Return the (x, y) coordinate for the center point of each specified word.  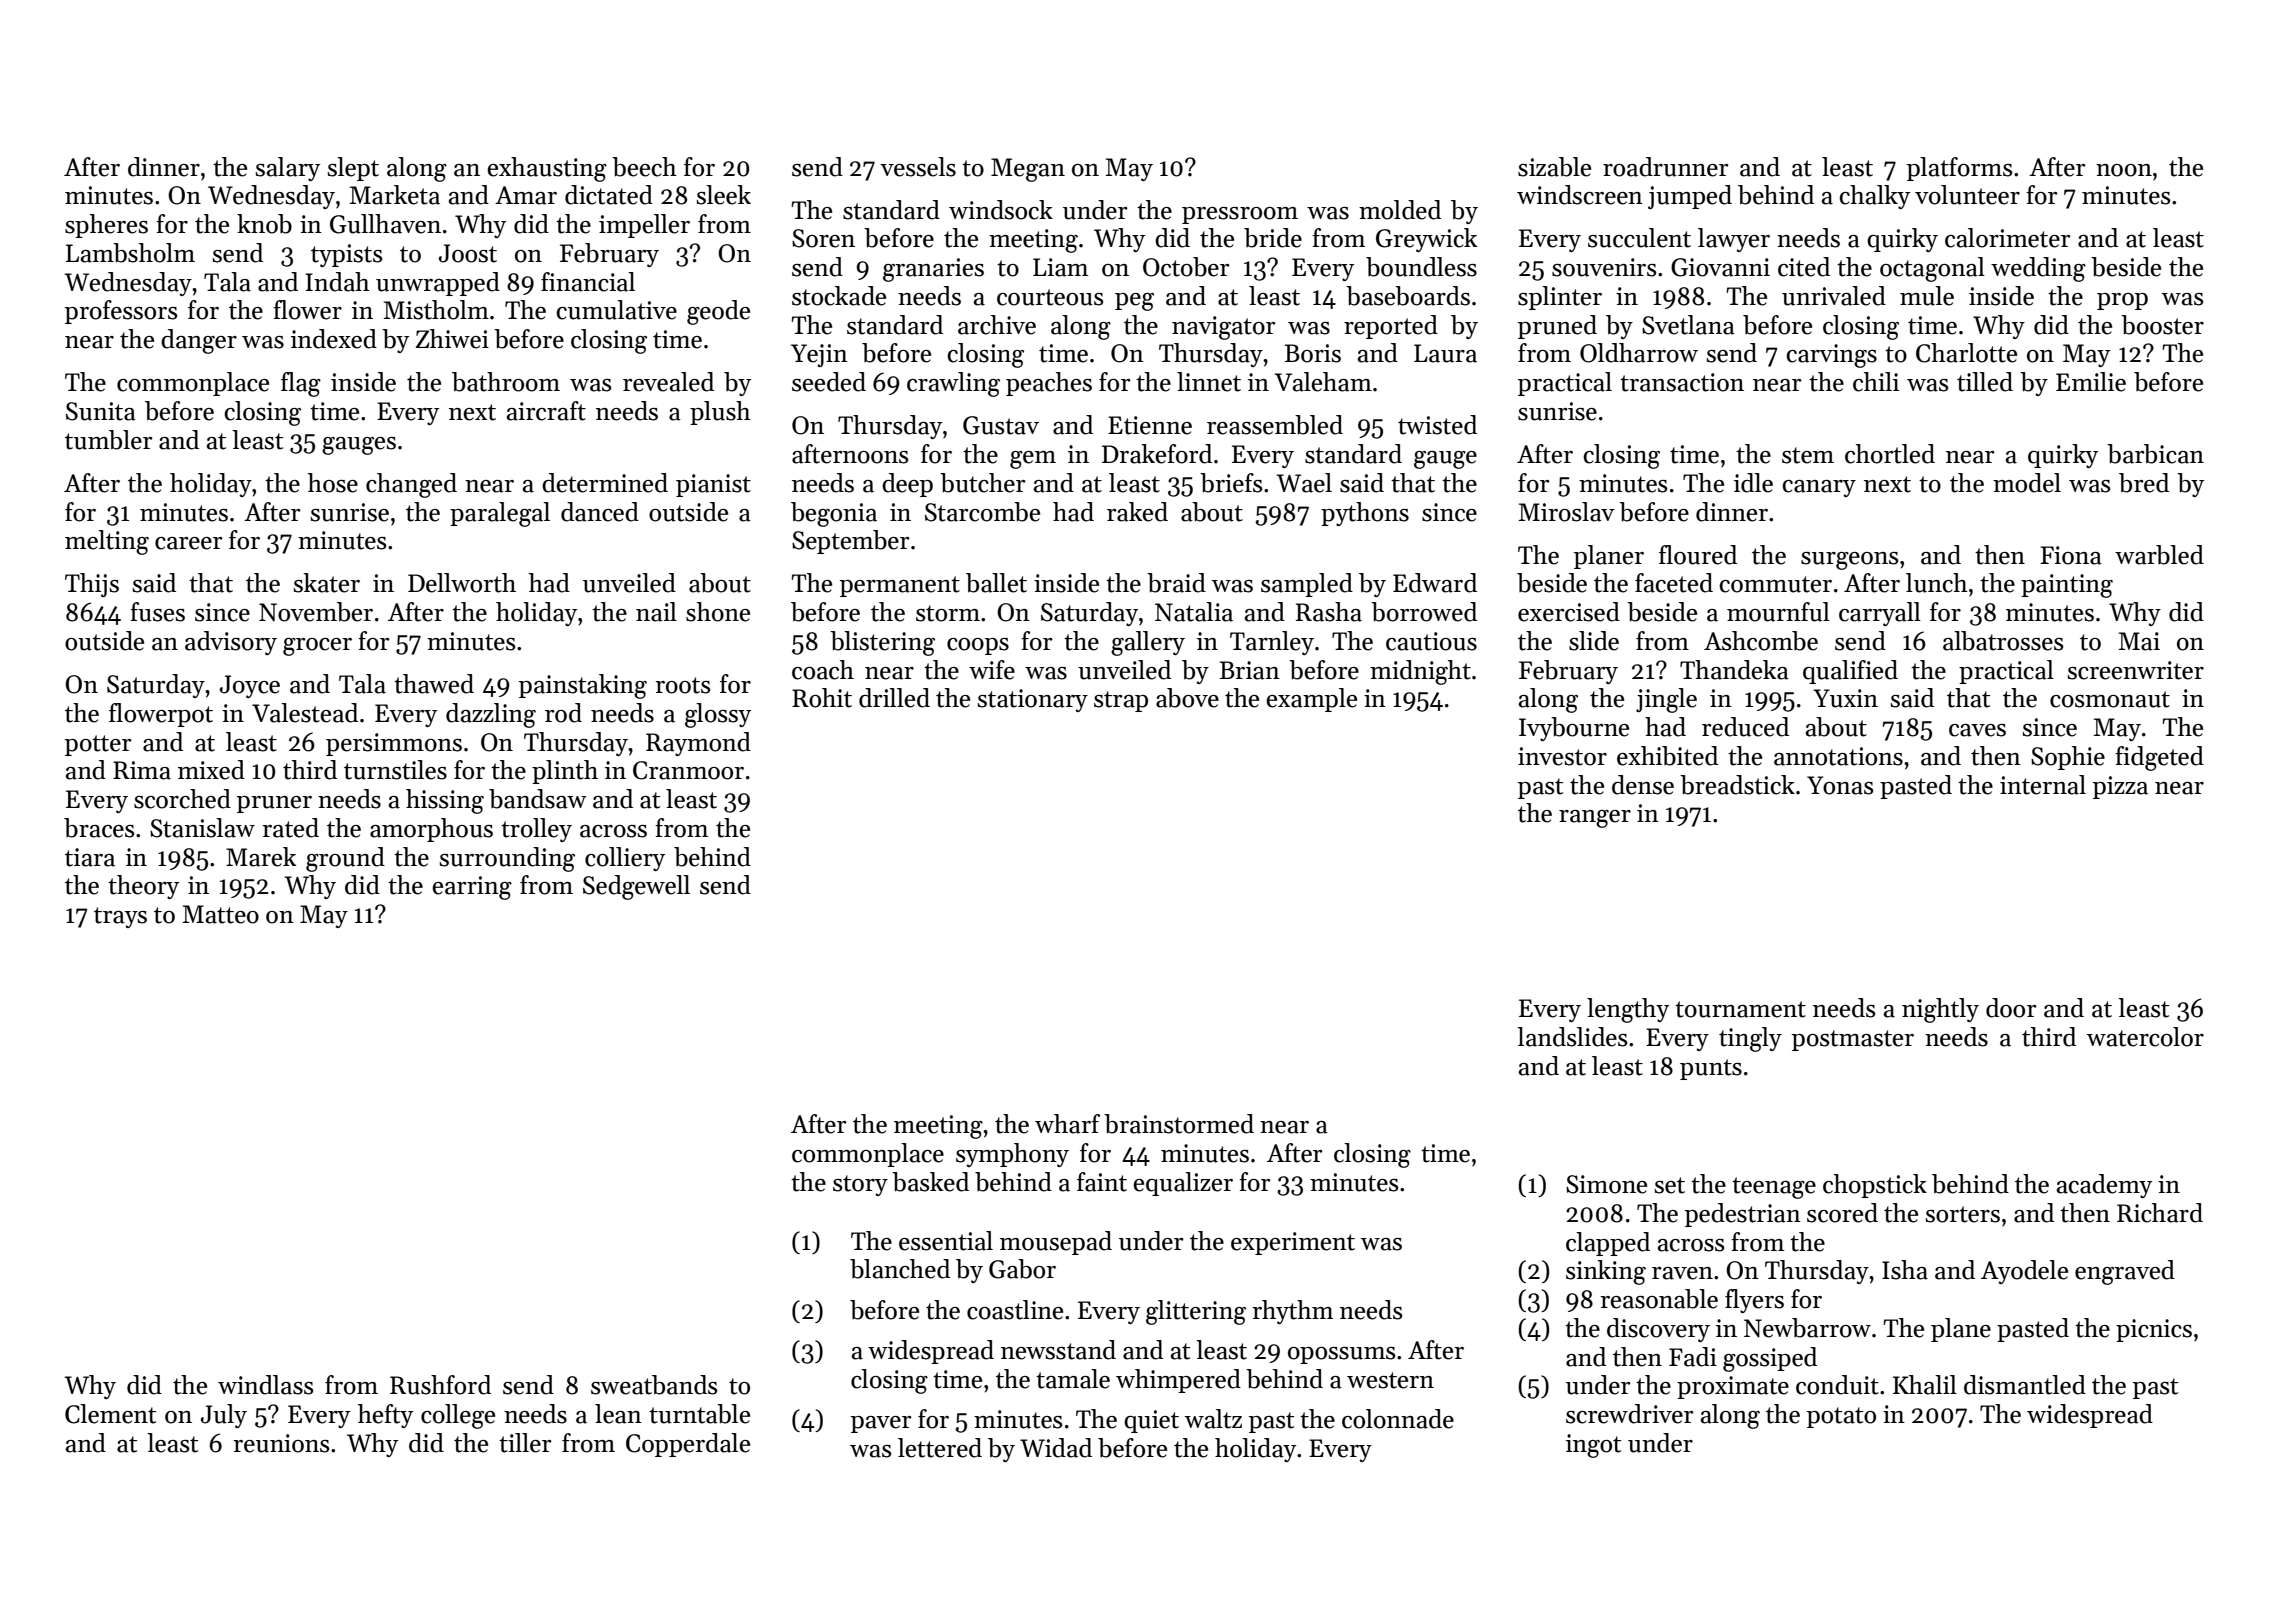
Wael (1304, 483)
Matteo (220, 914)
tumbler (109, 440)
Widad (1056, 1448)
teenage (1774, 1188)
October (1186, 267)
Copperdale (688, 1445)
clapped (1608, 1244)
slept (353, 169)
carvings (1831, 356)
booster (2162, 325)
